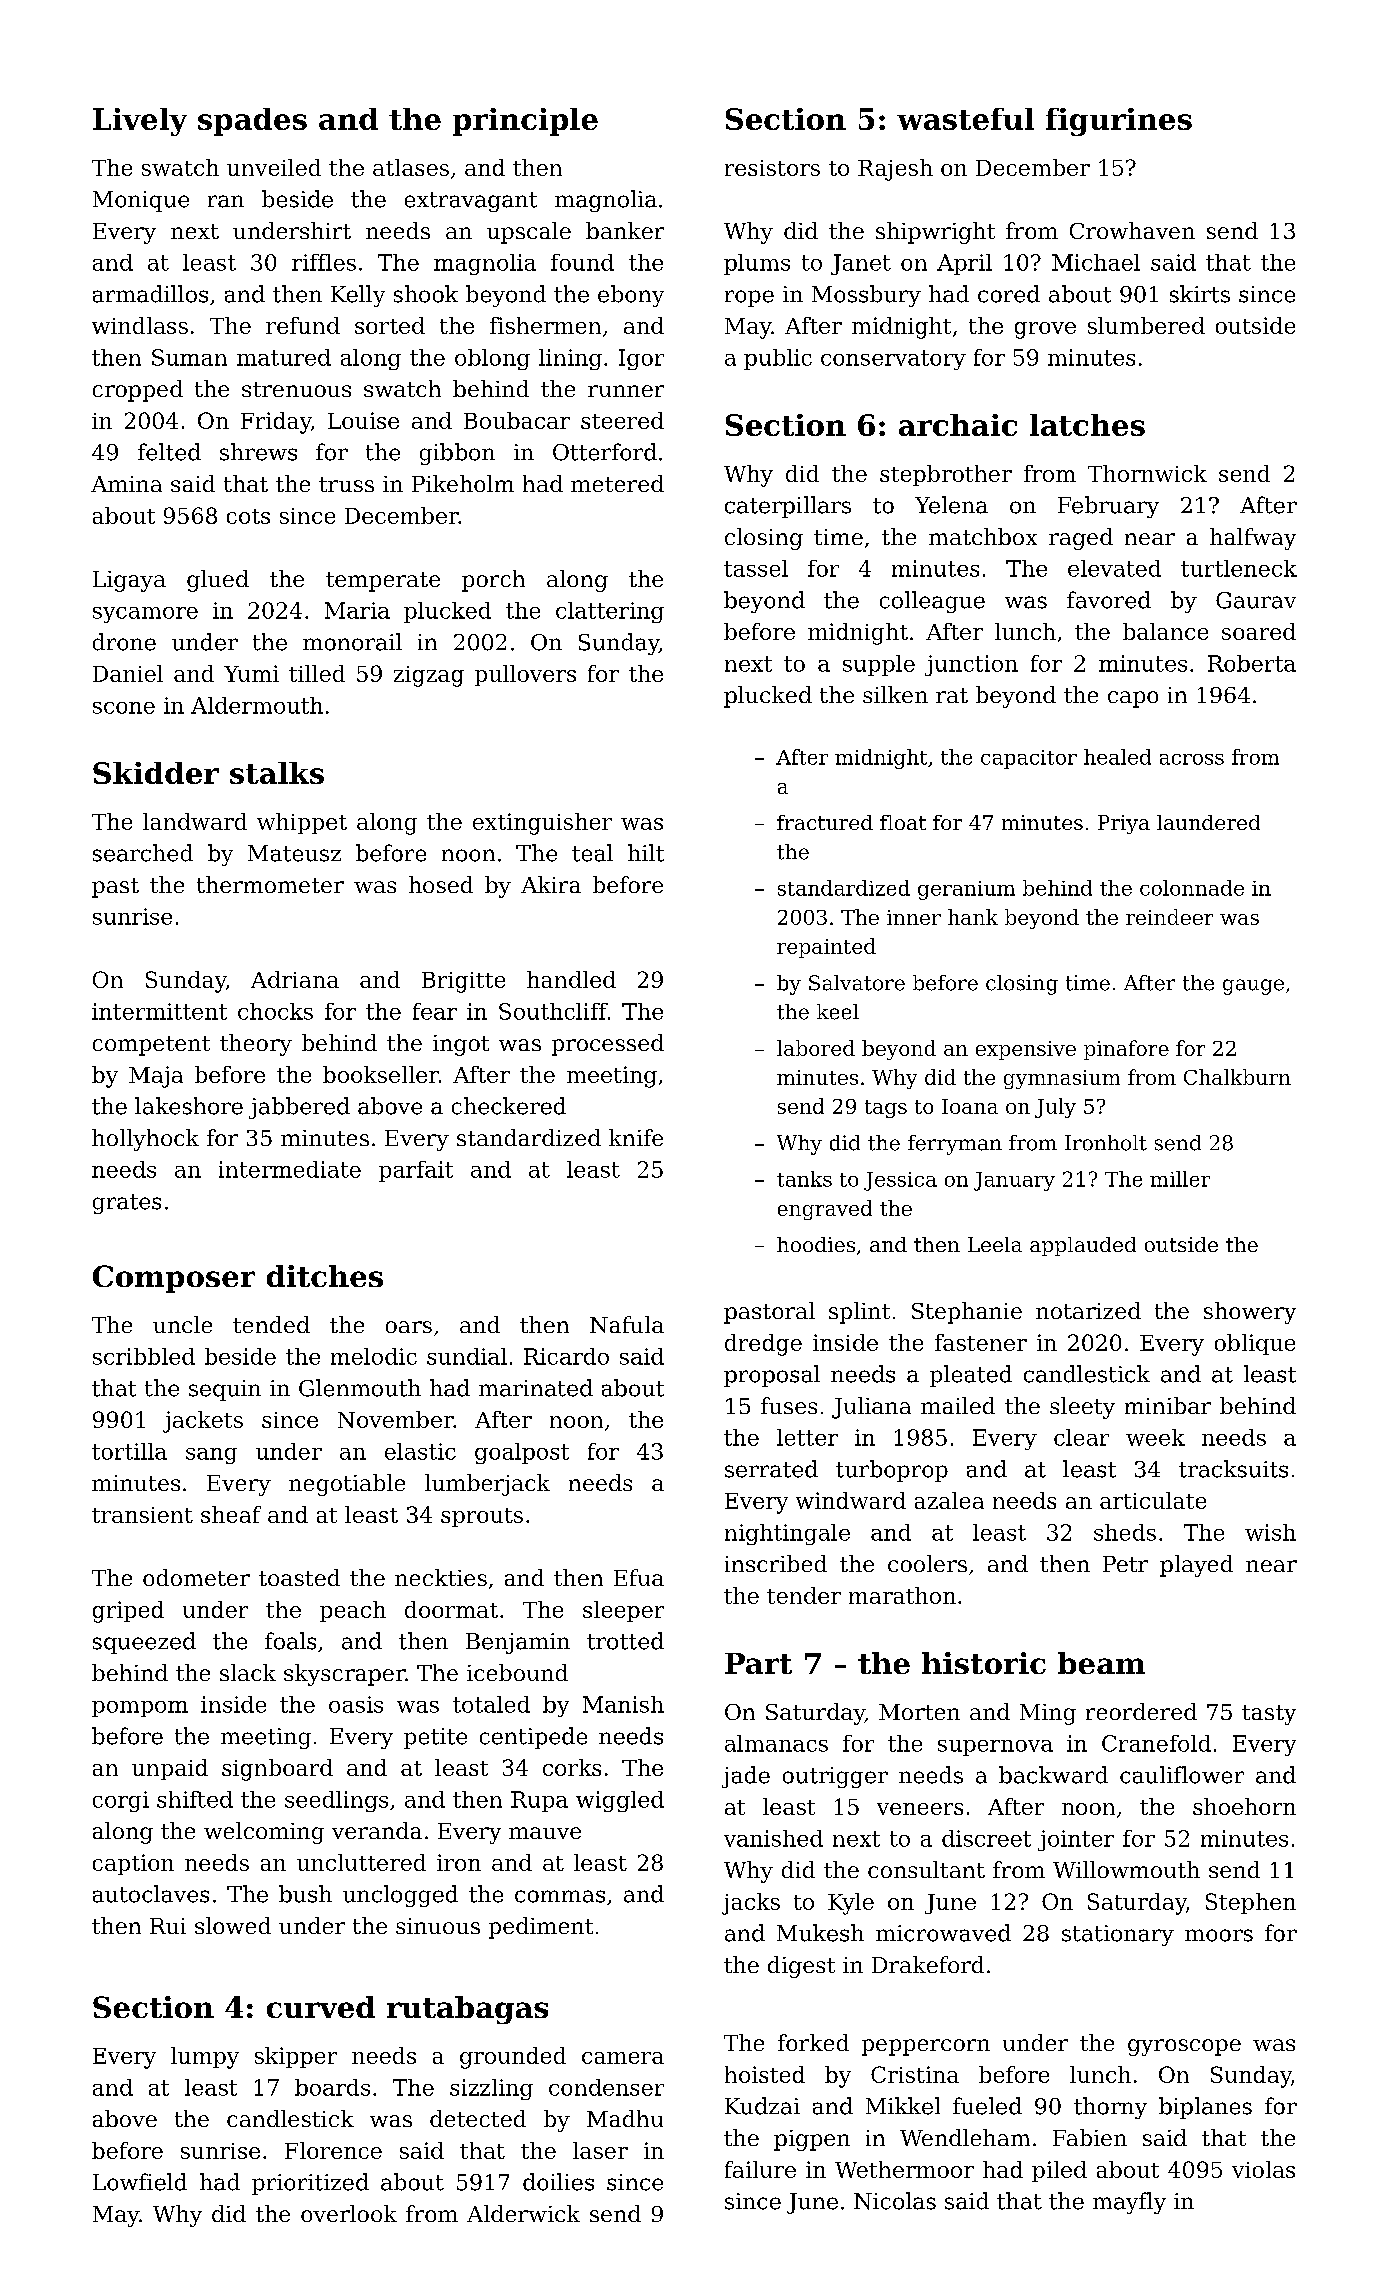 Image resolution: width=1388 pixels, height=2287 pixels. What do you see at coordinates (346, 484) in the screenshot?
I see `truss` at bounding box center [346, 484].
